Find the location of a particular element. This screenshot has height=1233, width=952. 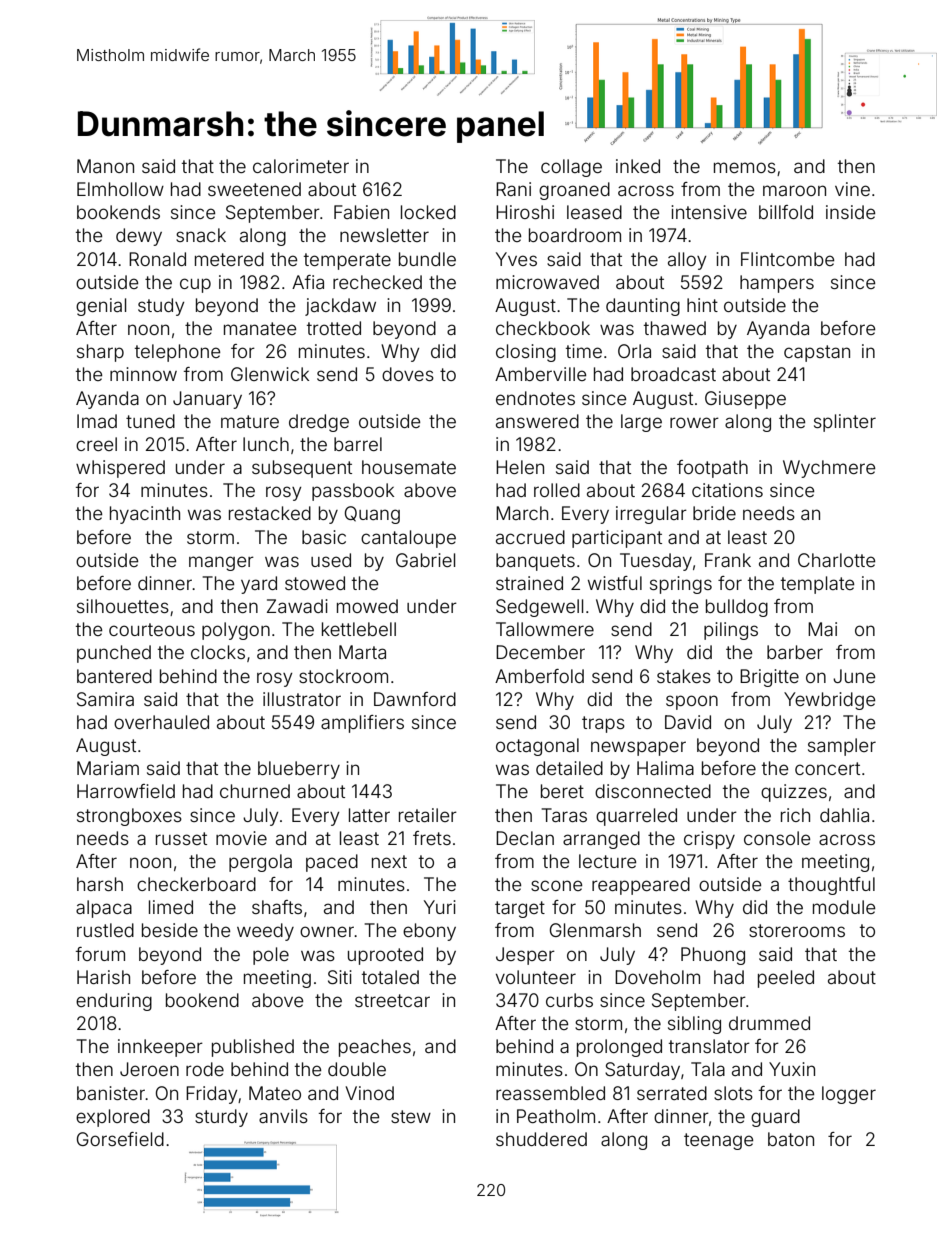

rustled is located at coordinates (105, 930).
